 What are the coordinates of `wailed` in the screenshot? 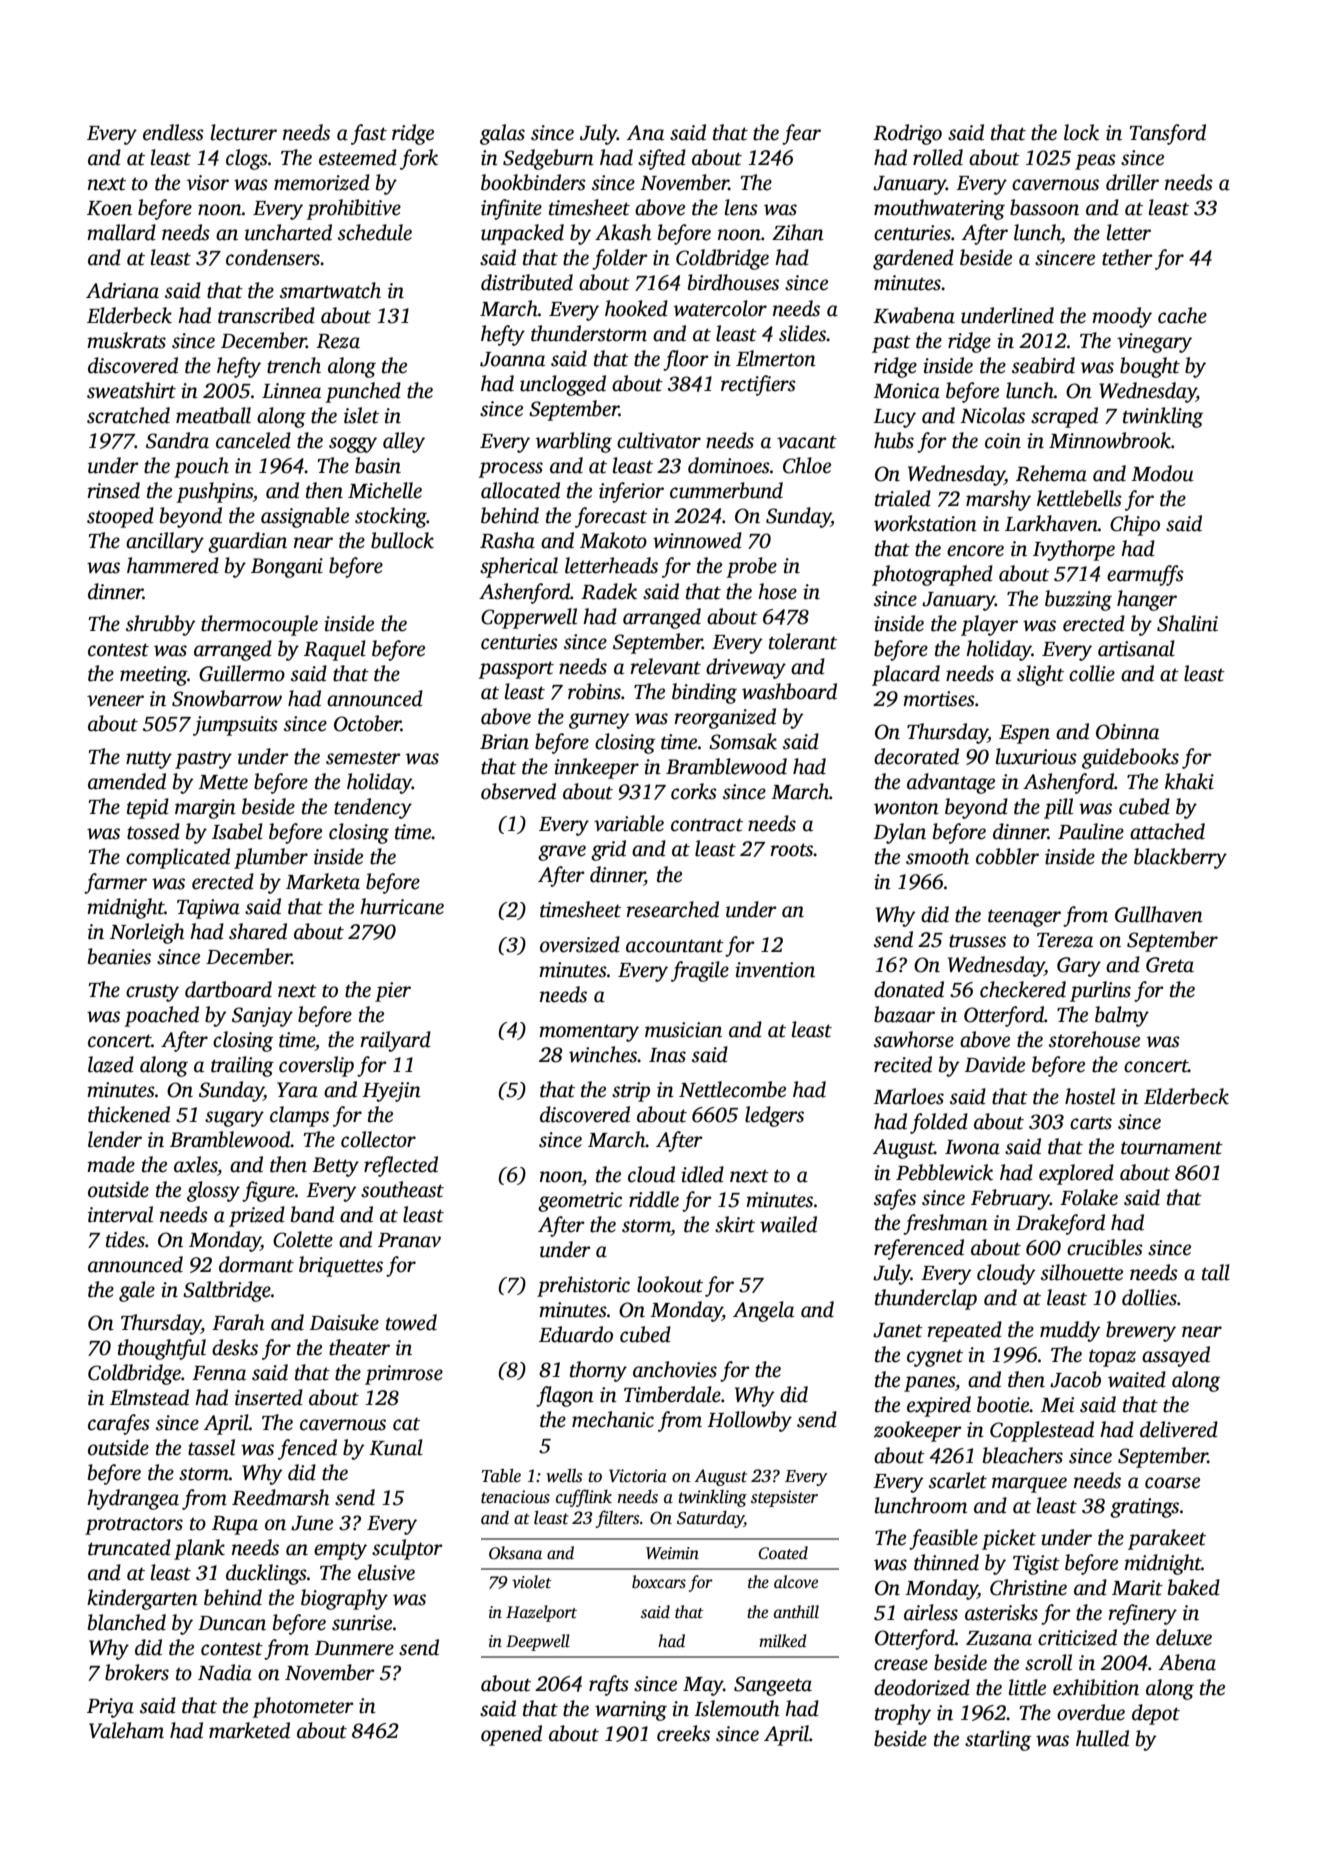 It's located at (788, 1224).
